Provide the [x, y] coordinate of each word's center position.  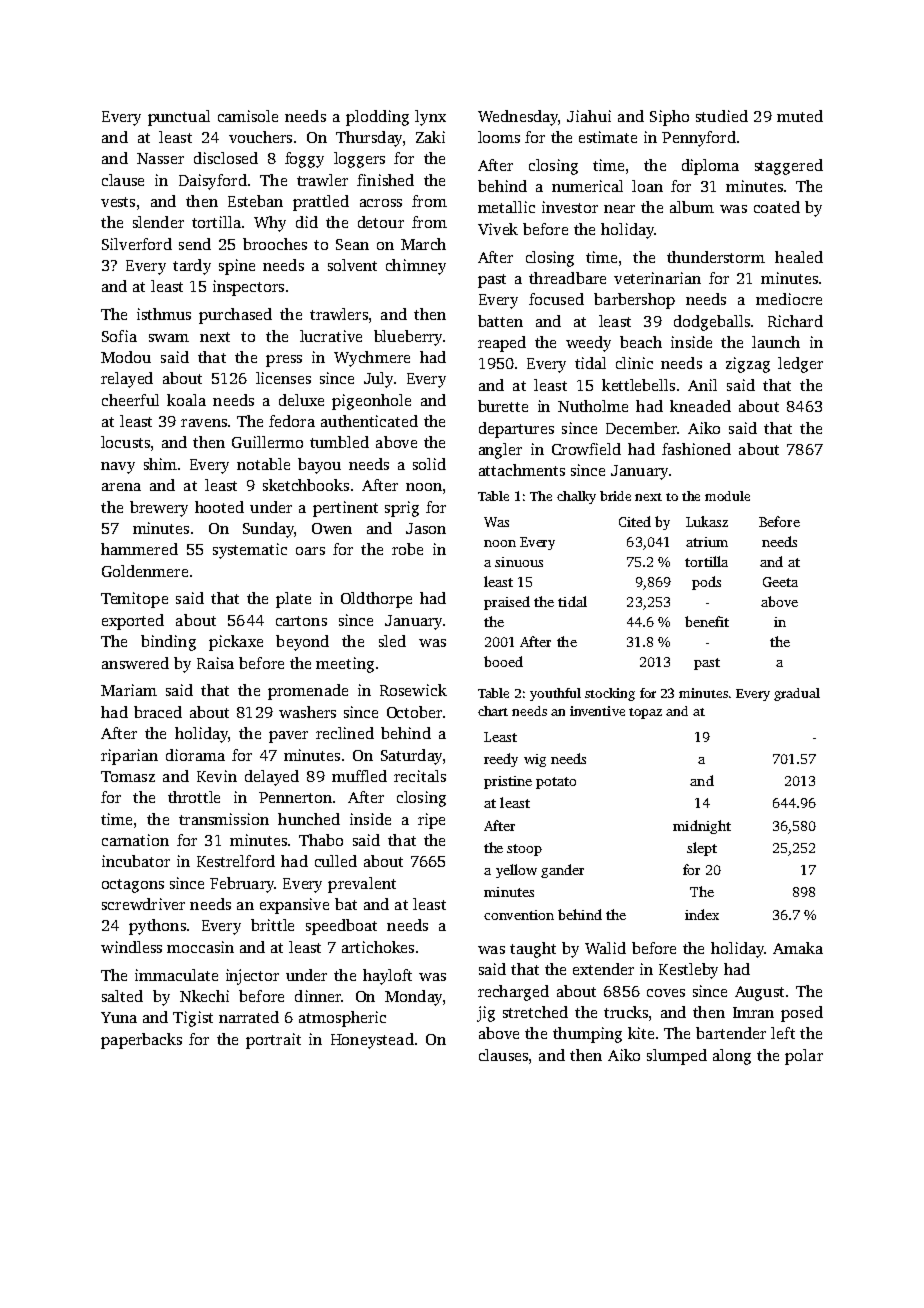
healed [799, 257]
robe [407, 549]
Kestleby [688, 971]
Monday [413, 998]
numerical [587, 186]
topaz [645, 713]
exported [133, 622]
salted [122, 996]
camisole [248, 116]
